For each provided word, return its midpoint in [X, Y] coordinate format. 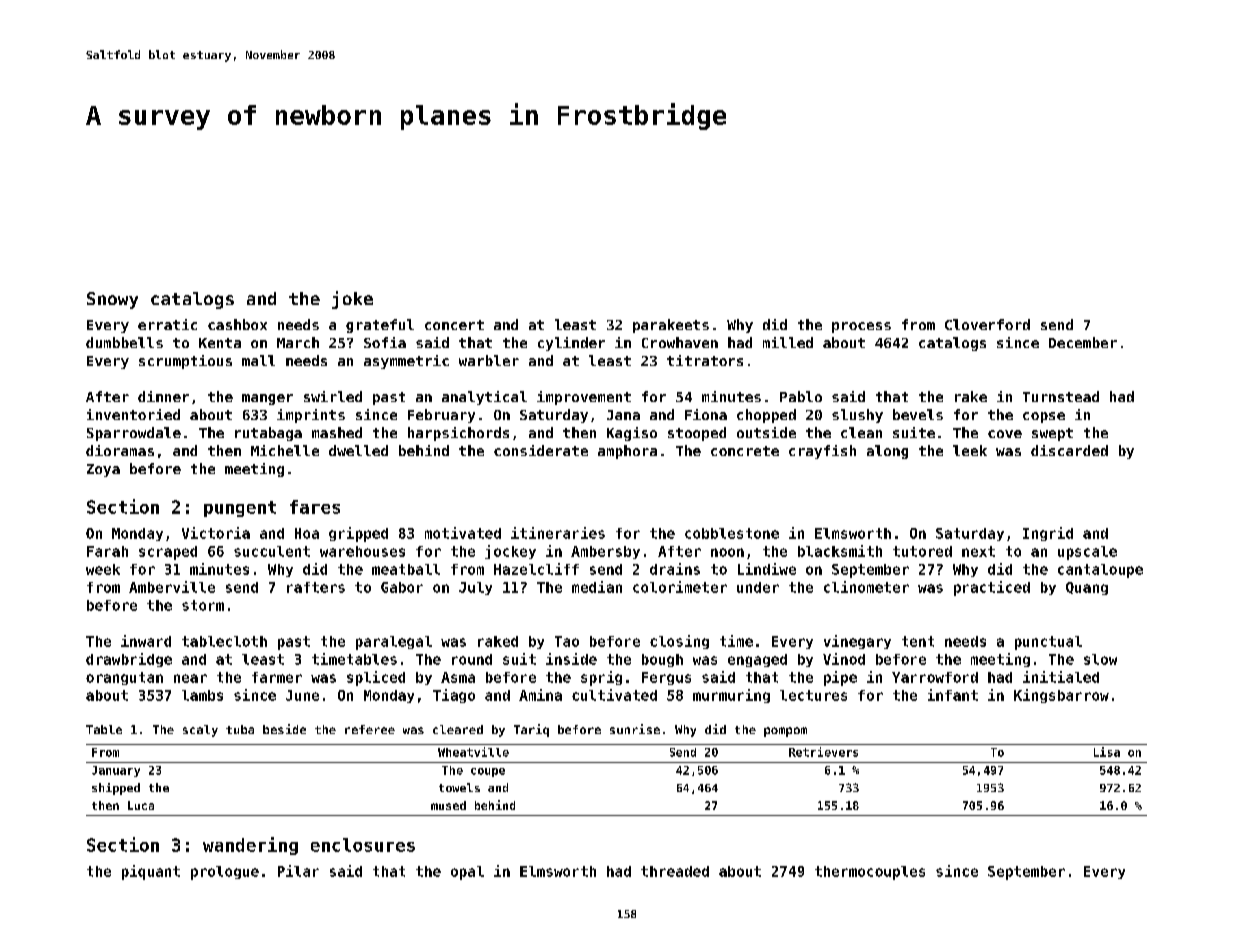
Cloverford [987, 324]
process [861, 327]
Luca [141, 805]
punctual [1048, 643]
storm [203, 605]
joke [352, 300]
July [475, 588]
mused [448, 805]
